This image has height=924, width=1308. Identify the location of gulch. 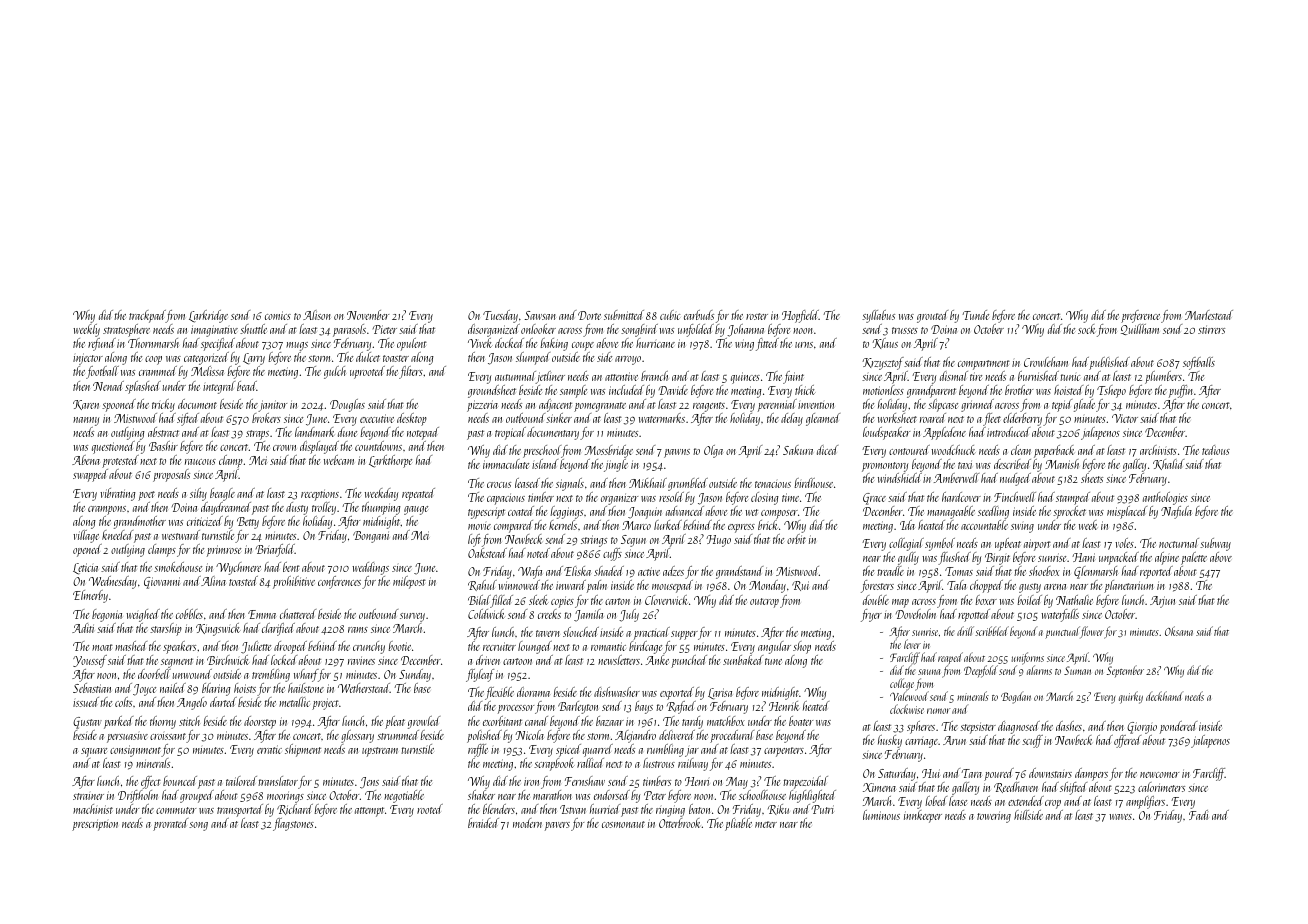
(335, 372).
